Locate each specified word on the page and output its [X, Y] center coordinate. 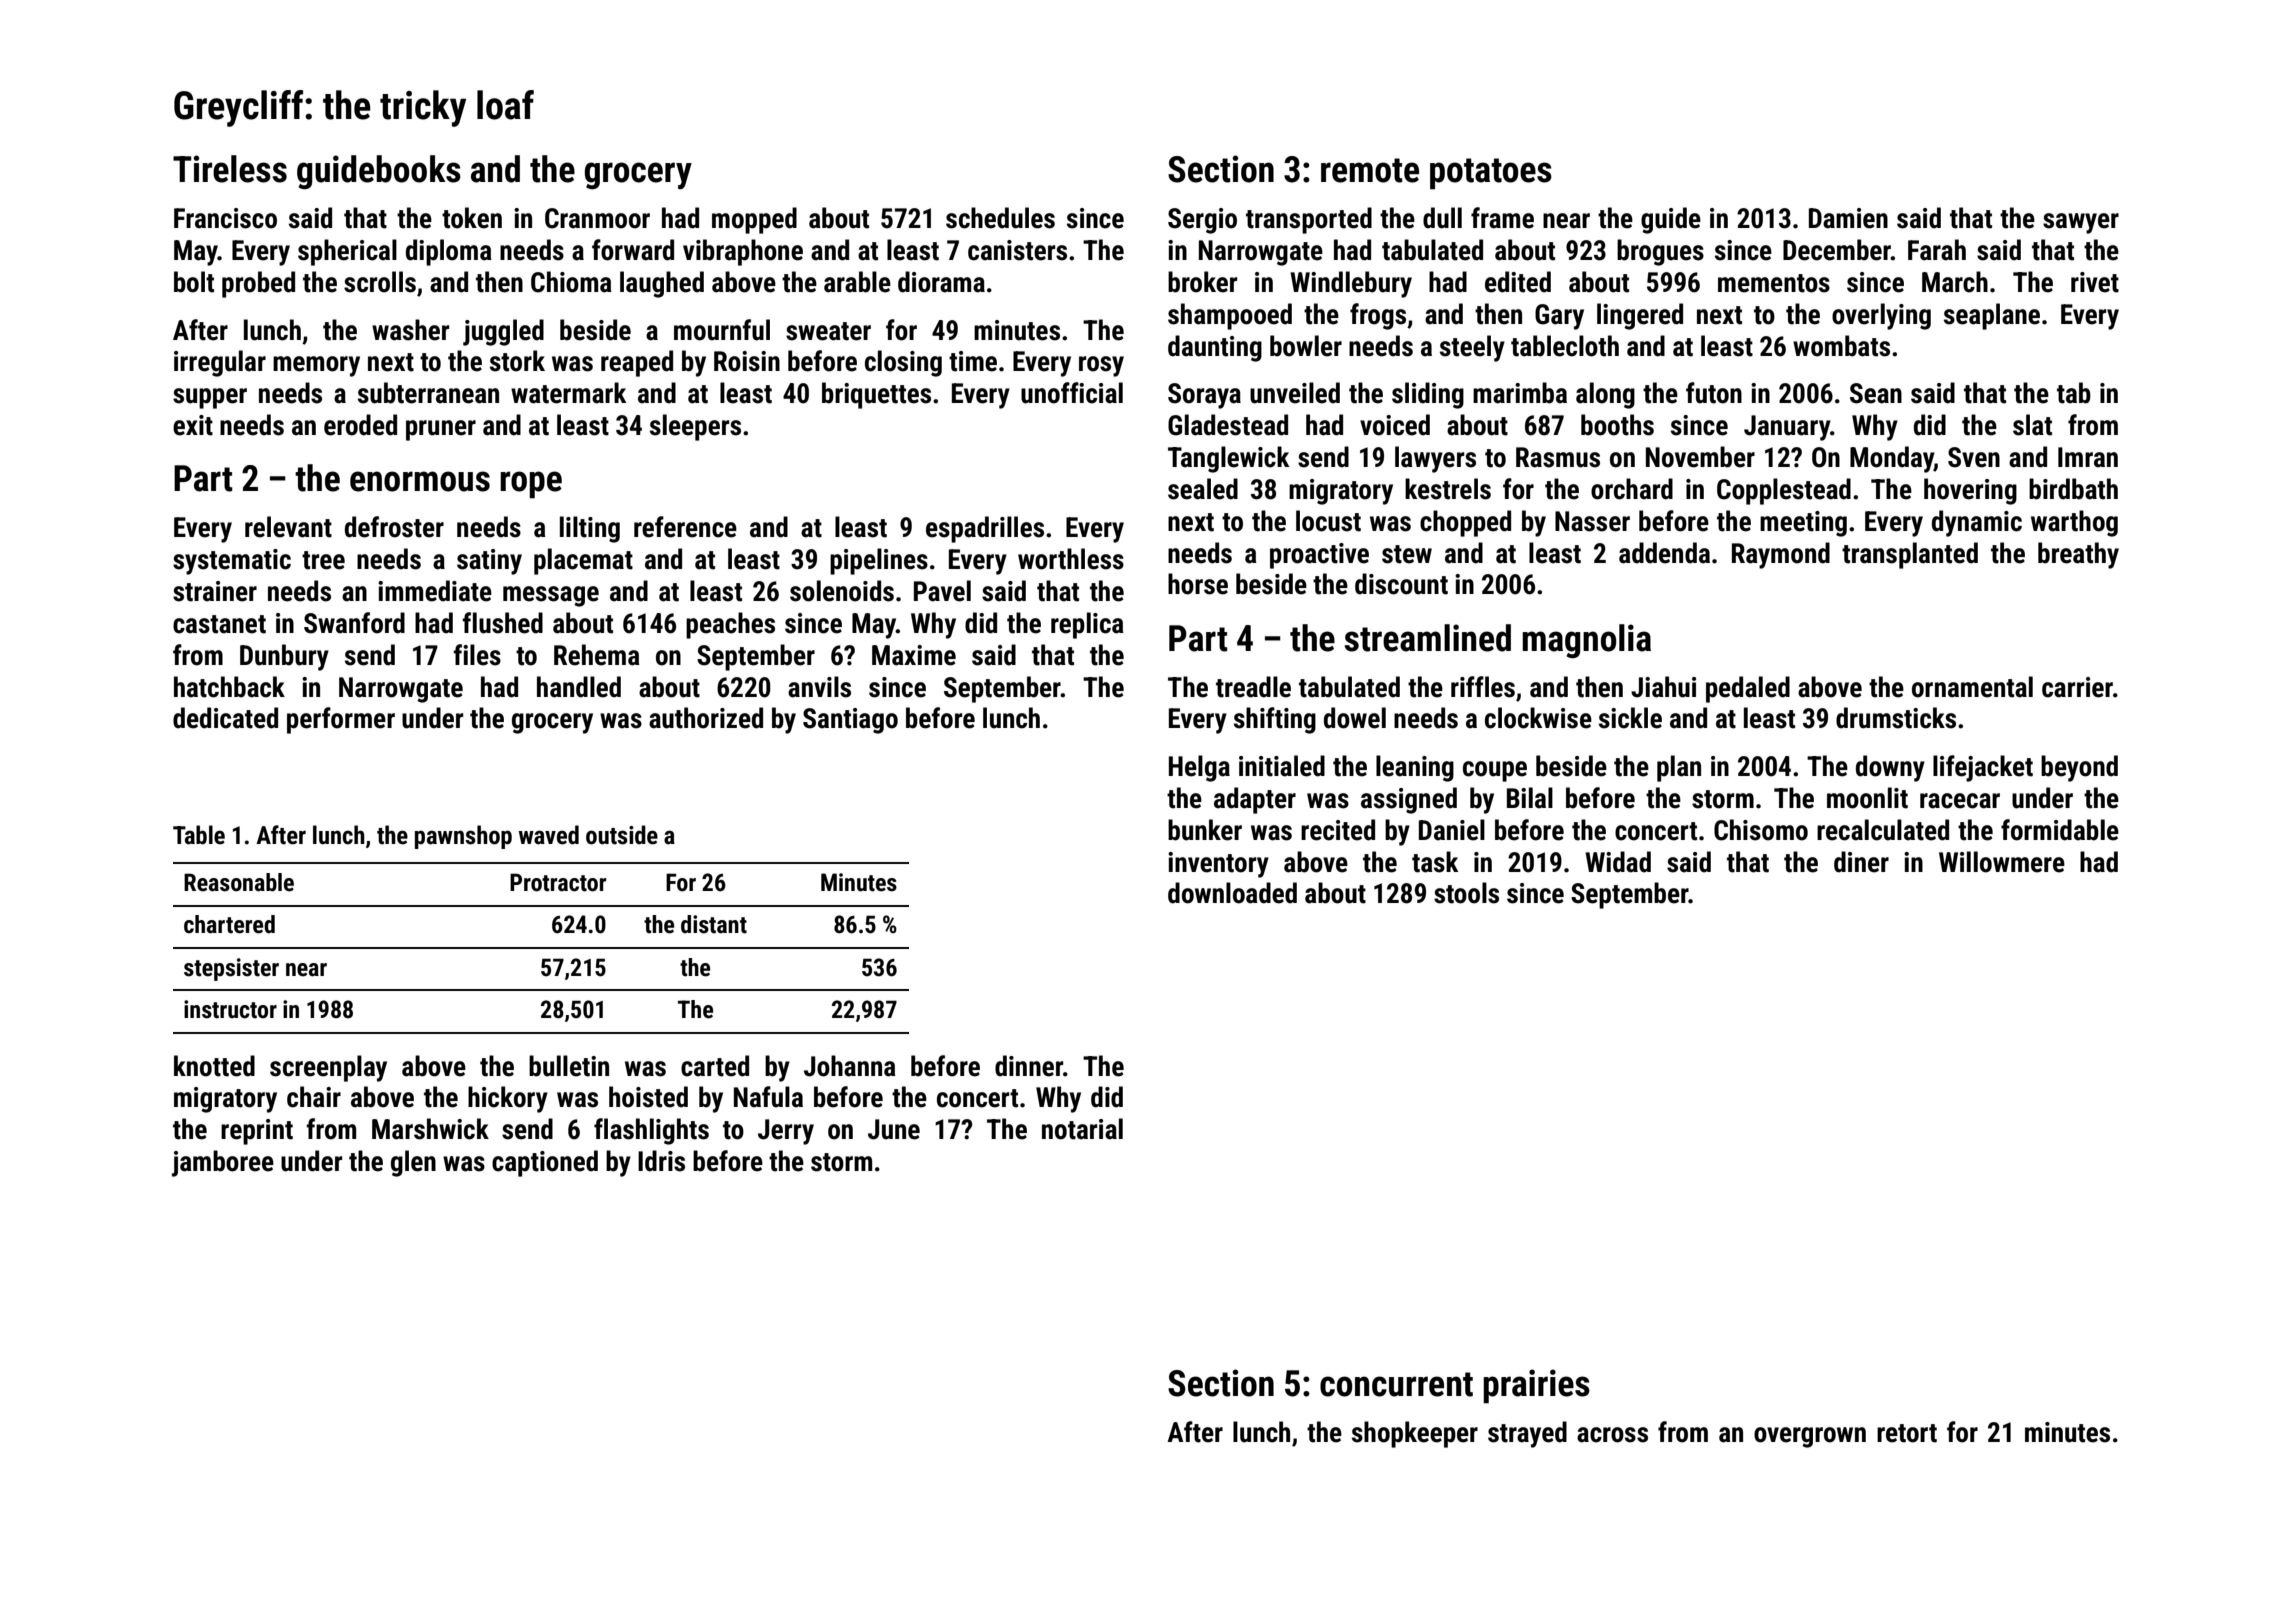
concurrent [1396, 1384]
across [1612, 1435]
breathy [2078, 555]
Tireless [230, 169]
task [1435, 862]
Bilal [1530, 798]
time [973, 361]
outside [622, 835]
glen [413, 1163]
